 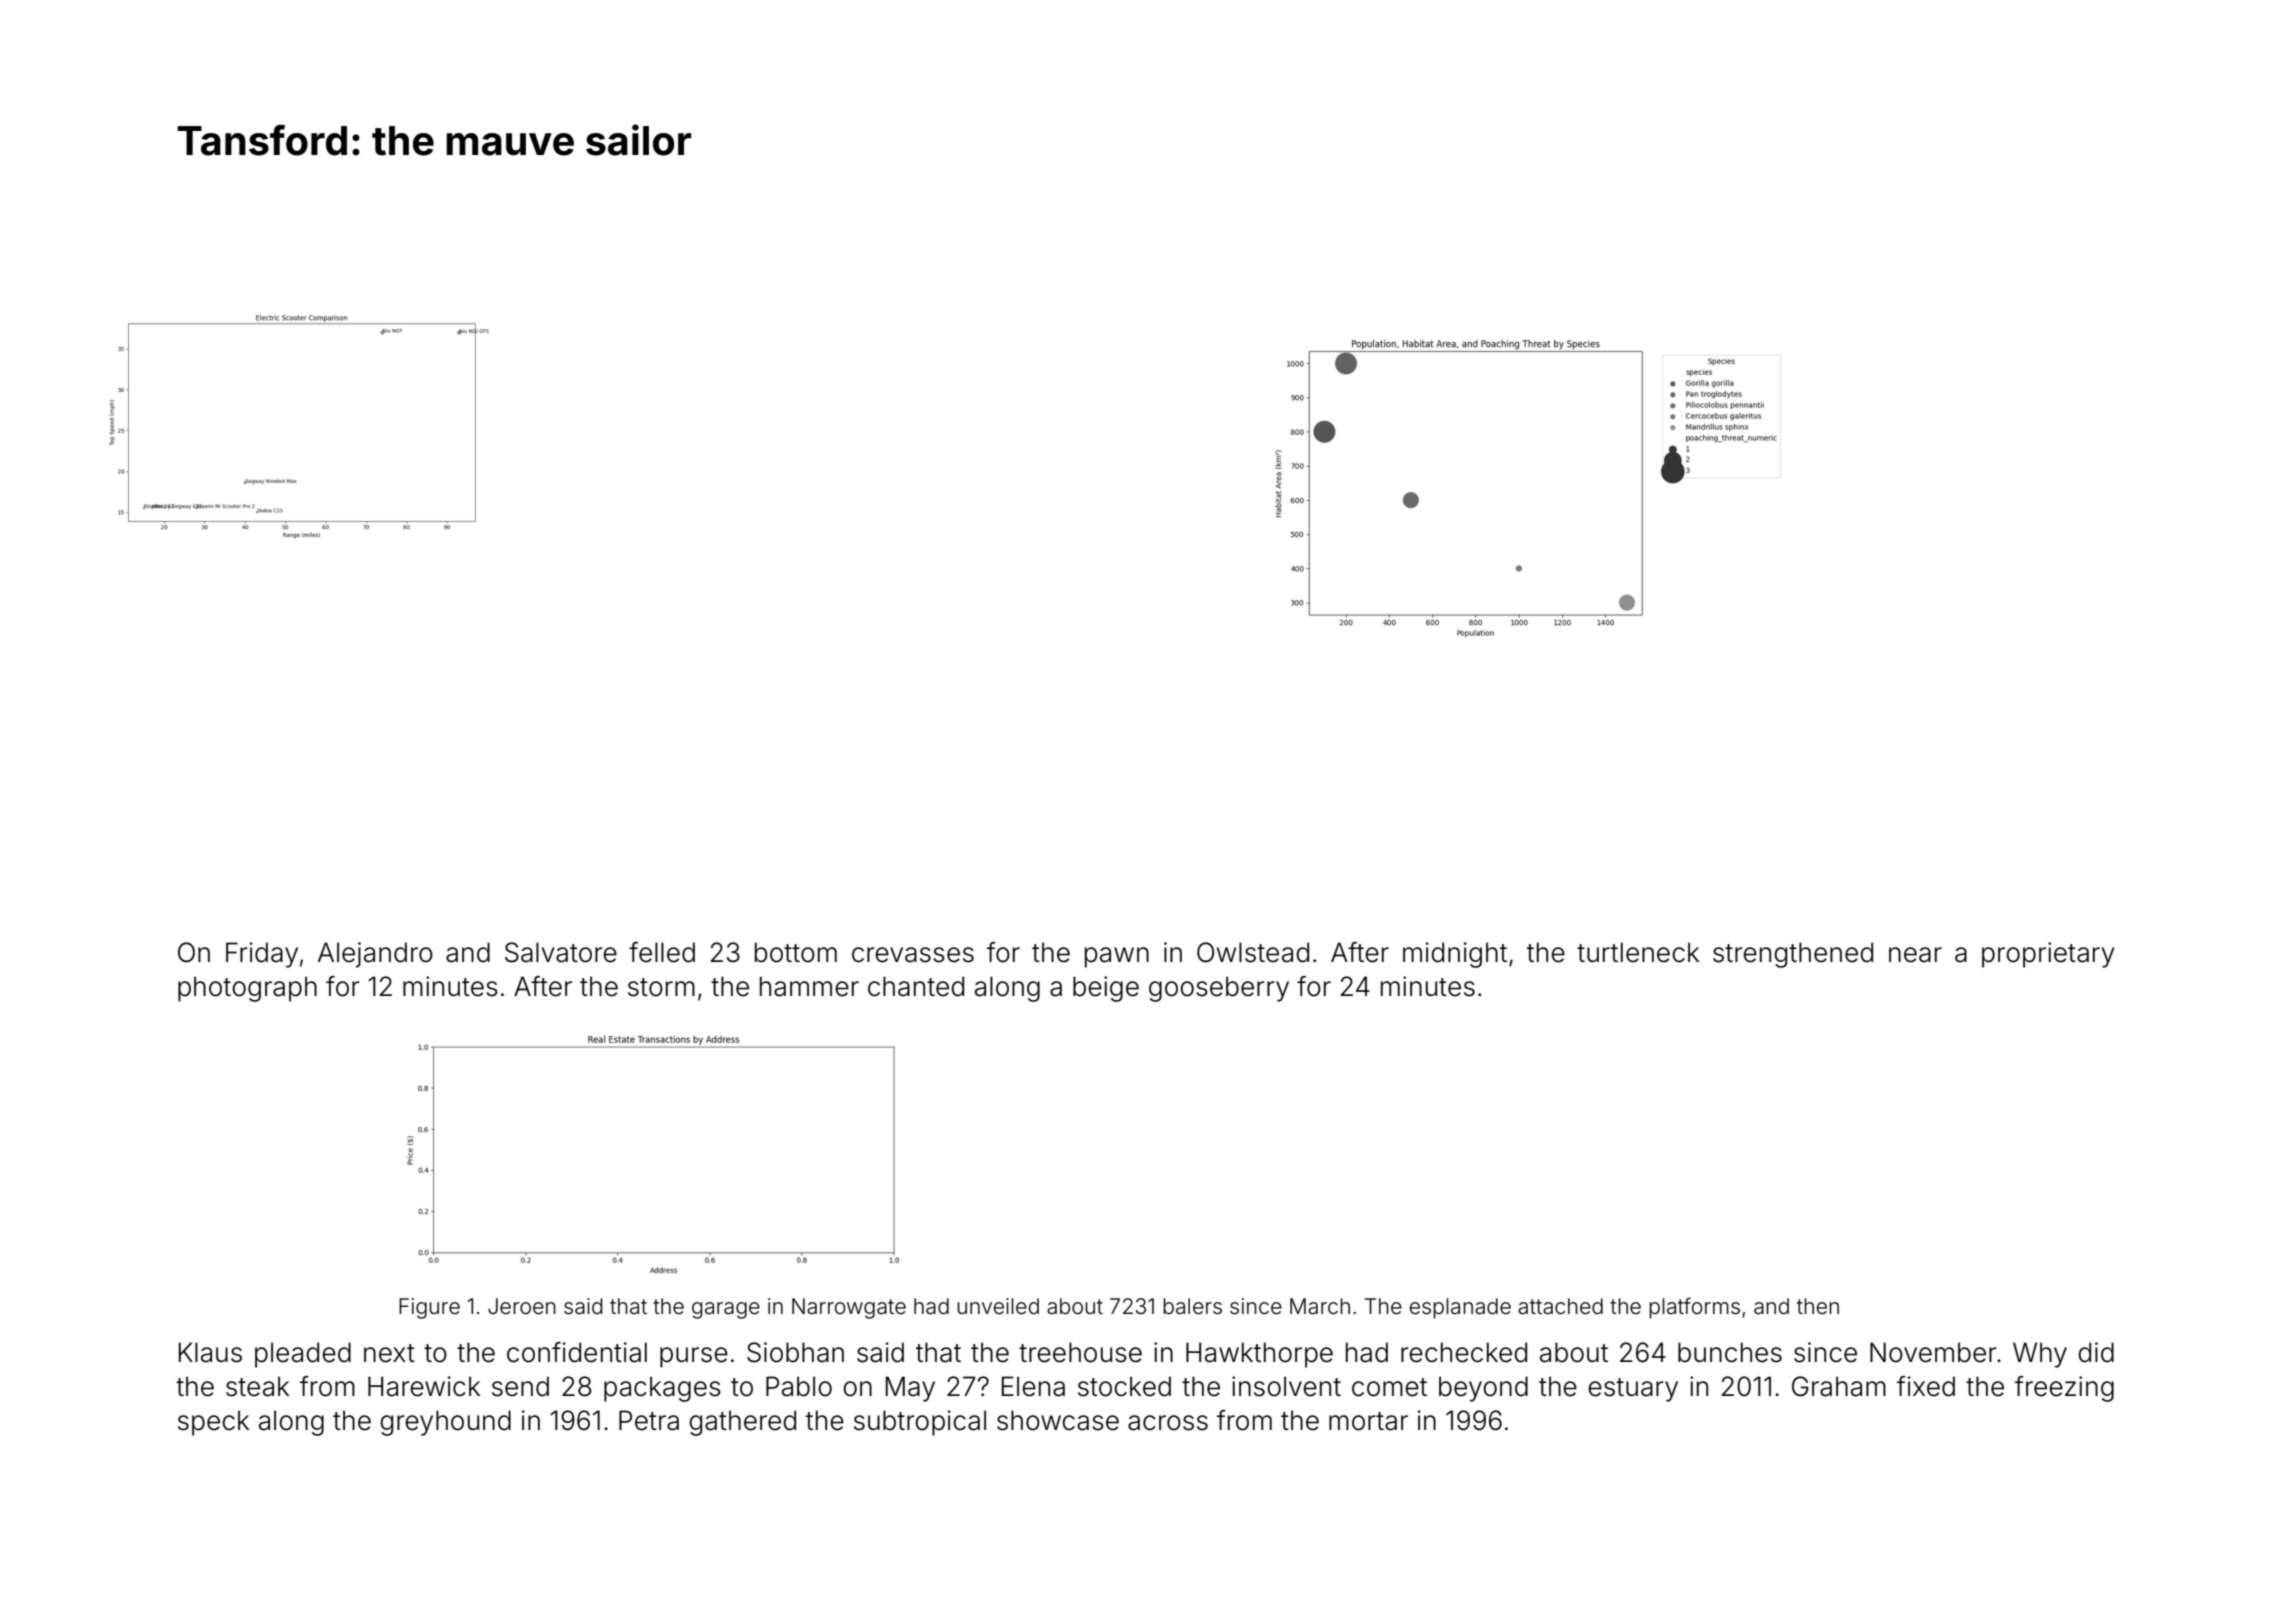 I want to click on pawn, so click(x=1117, y=957).
